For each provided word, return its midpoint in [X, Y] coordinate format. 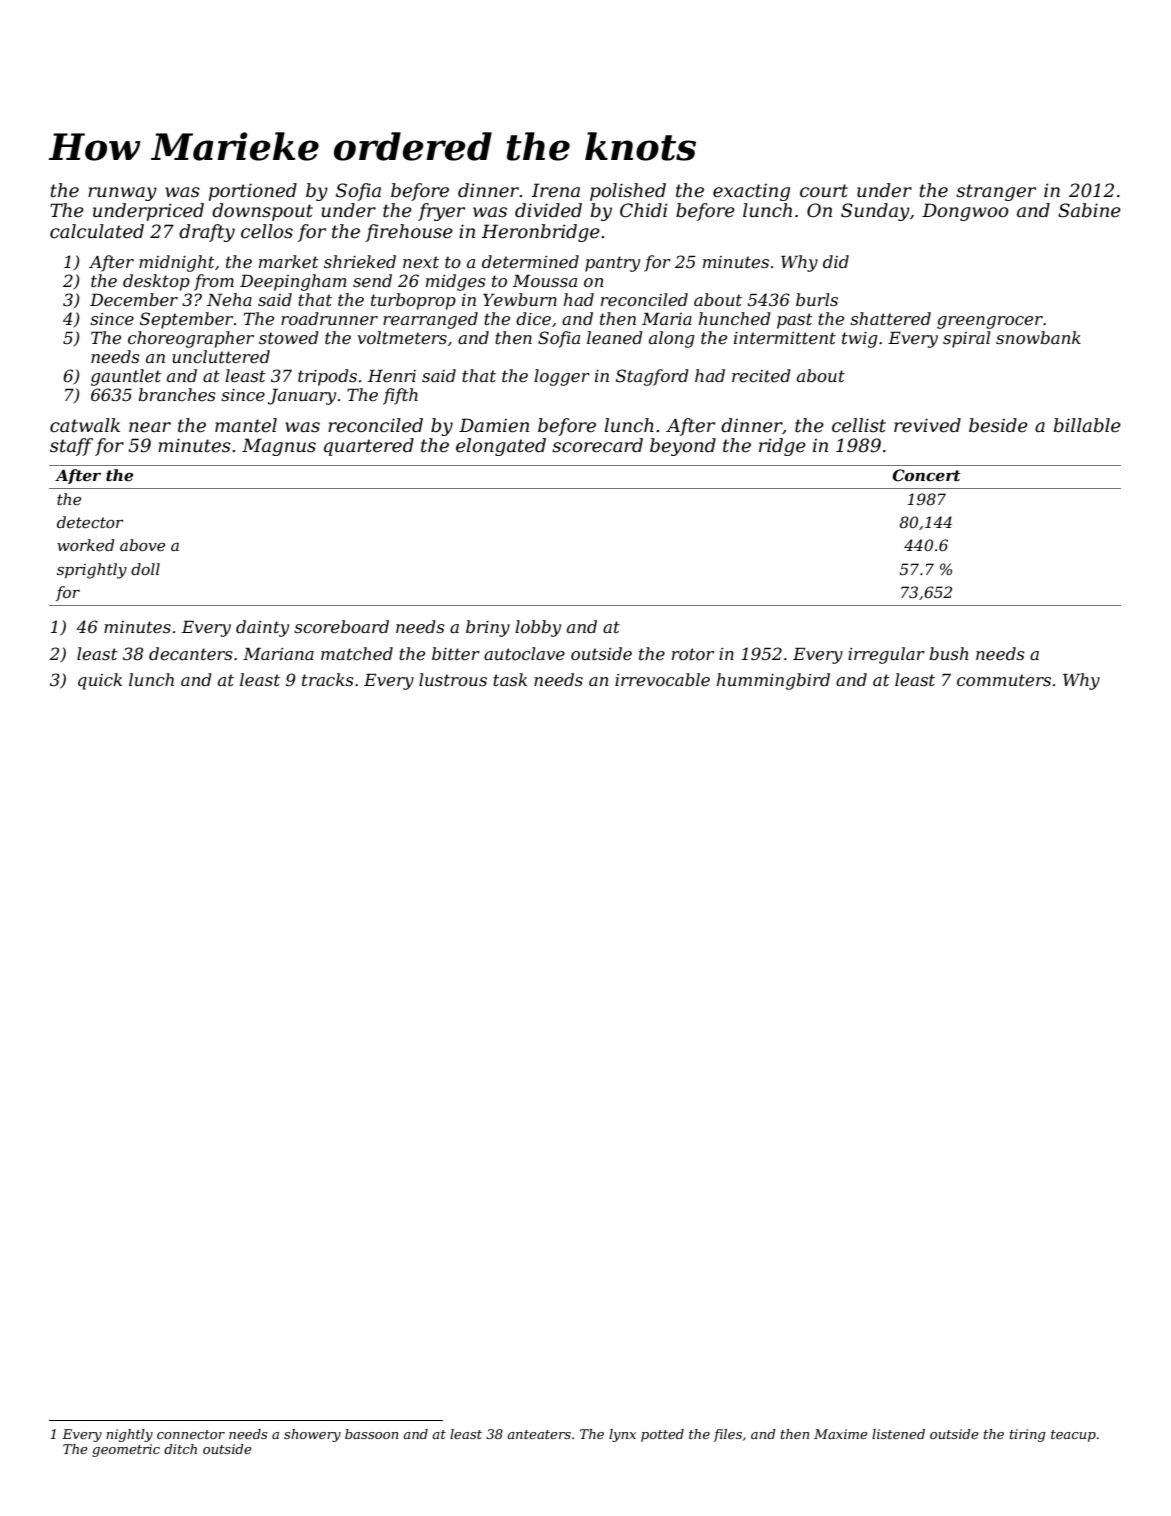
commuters [1004, 680]
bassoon [371, 1434]
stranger [996, 192]
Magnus [279, 447]
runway [122, 194]
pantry [612, 264]
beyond [683, 447]
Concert [926, 475]
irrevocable [662, 679]
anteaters [539, 1434]
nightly [129, 1435]
